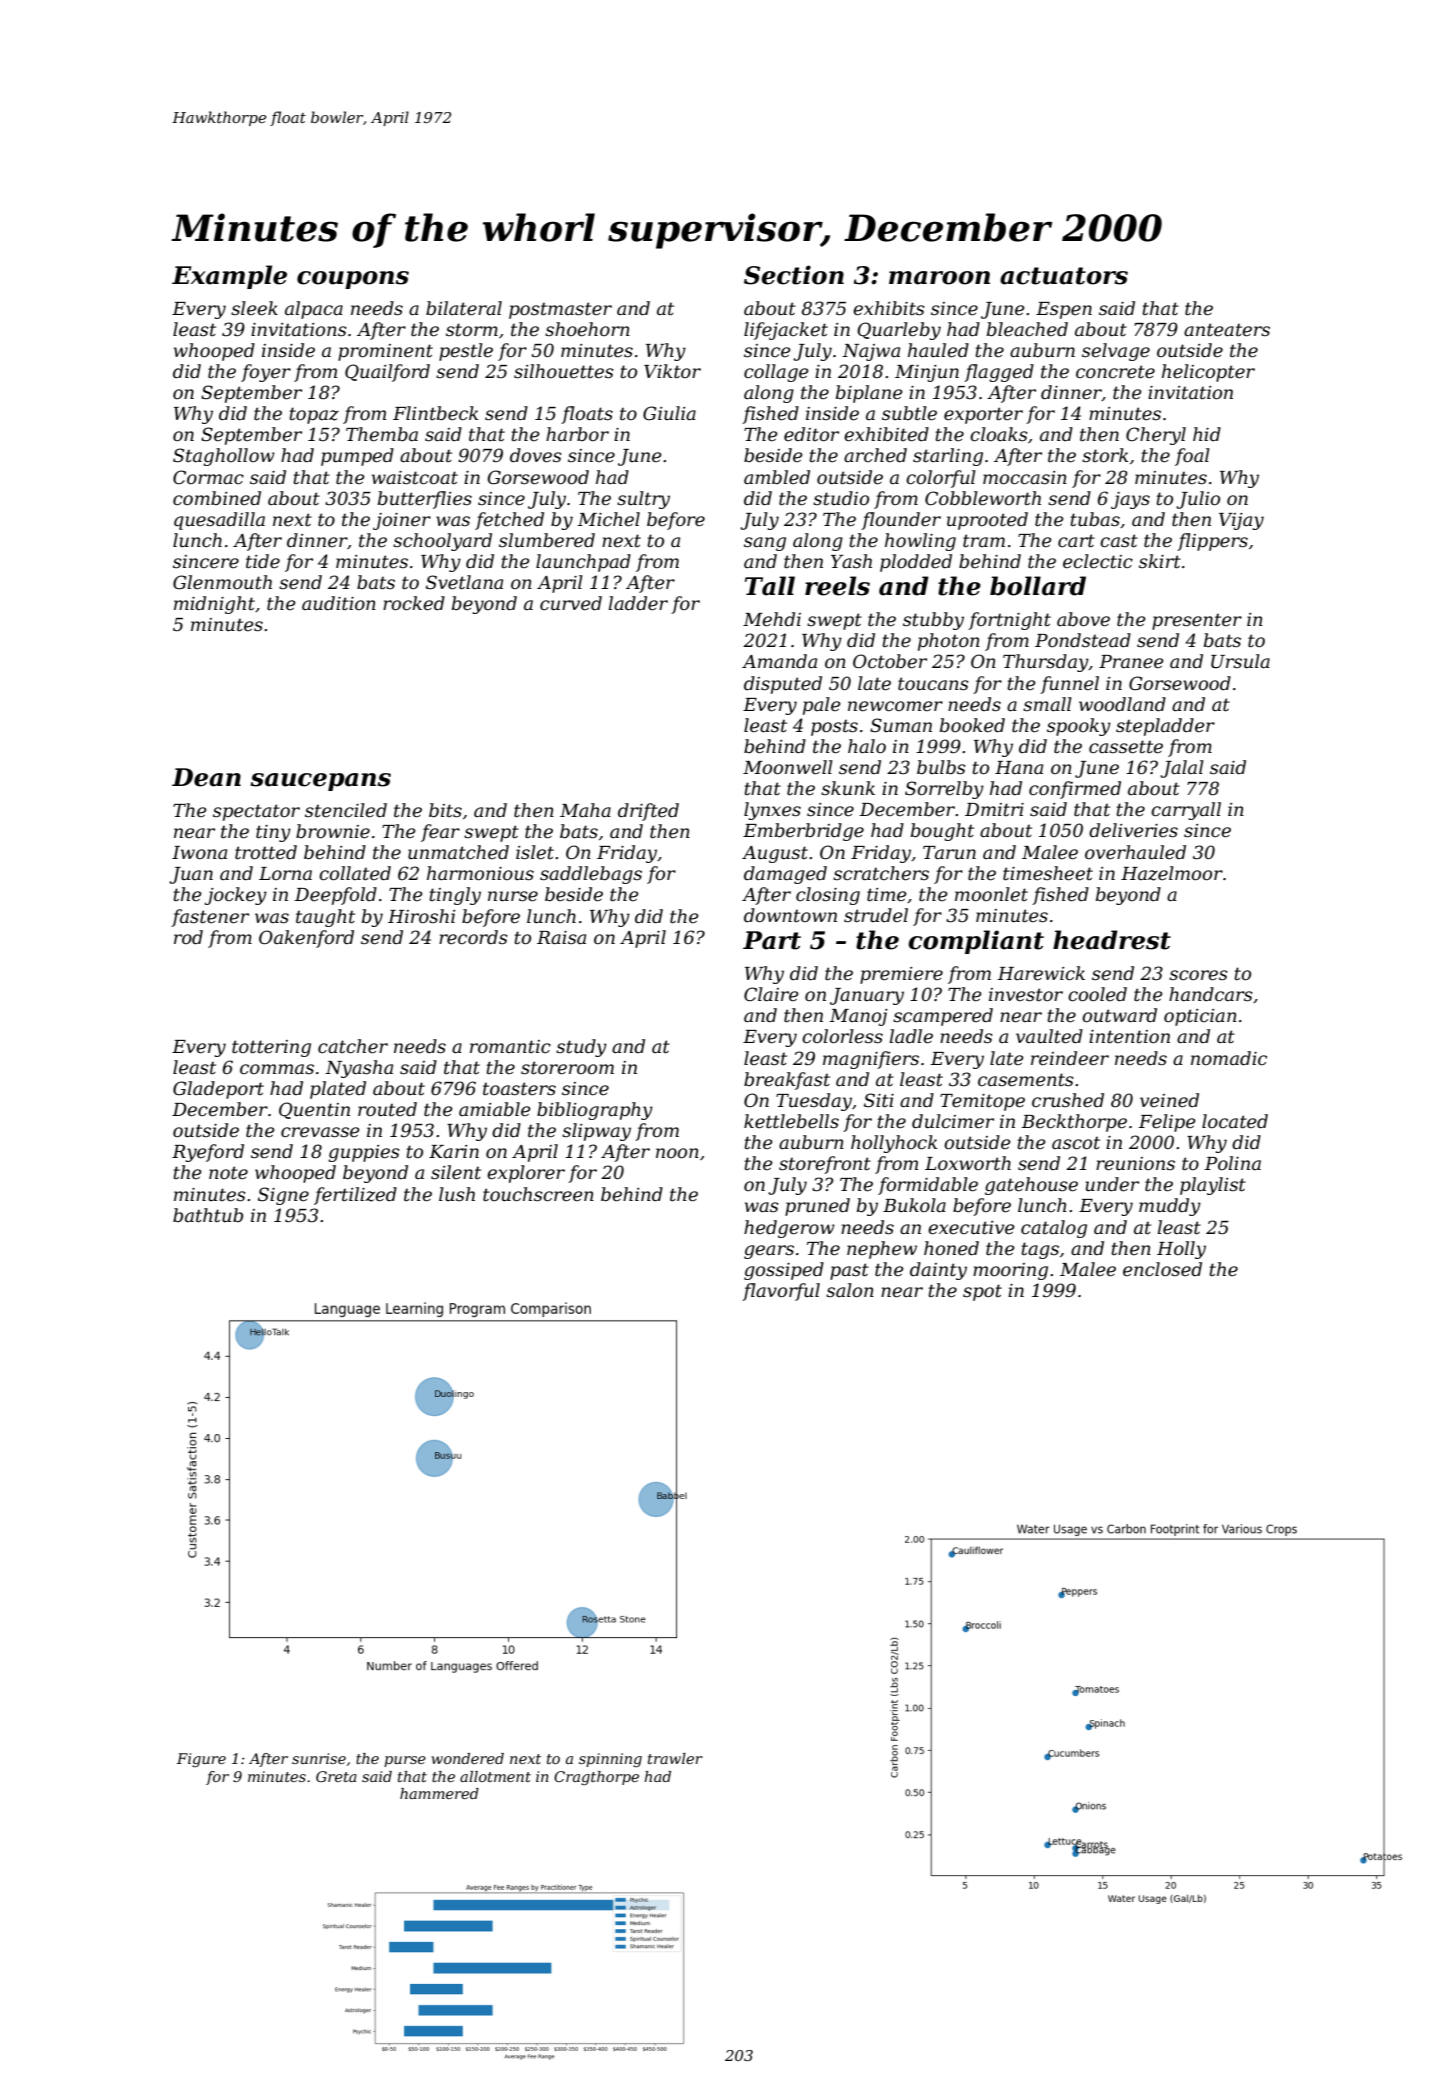  I want to click on Dean, so click(206, 777).
